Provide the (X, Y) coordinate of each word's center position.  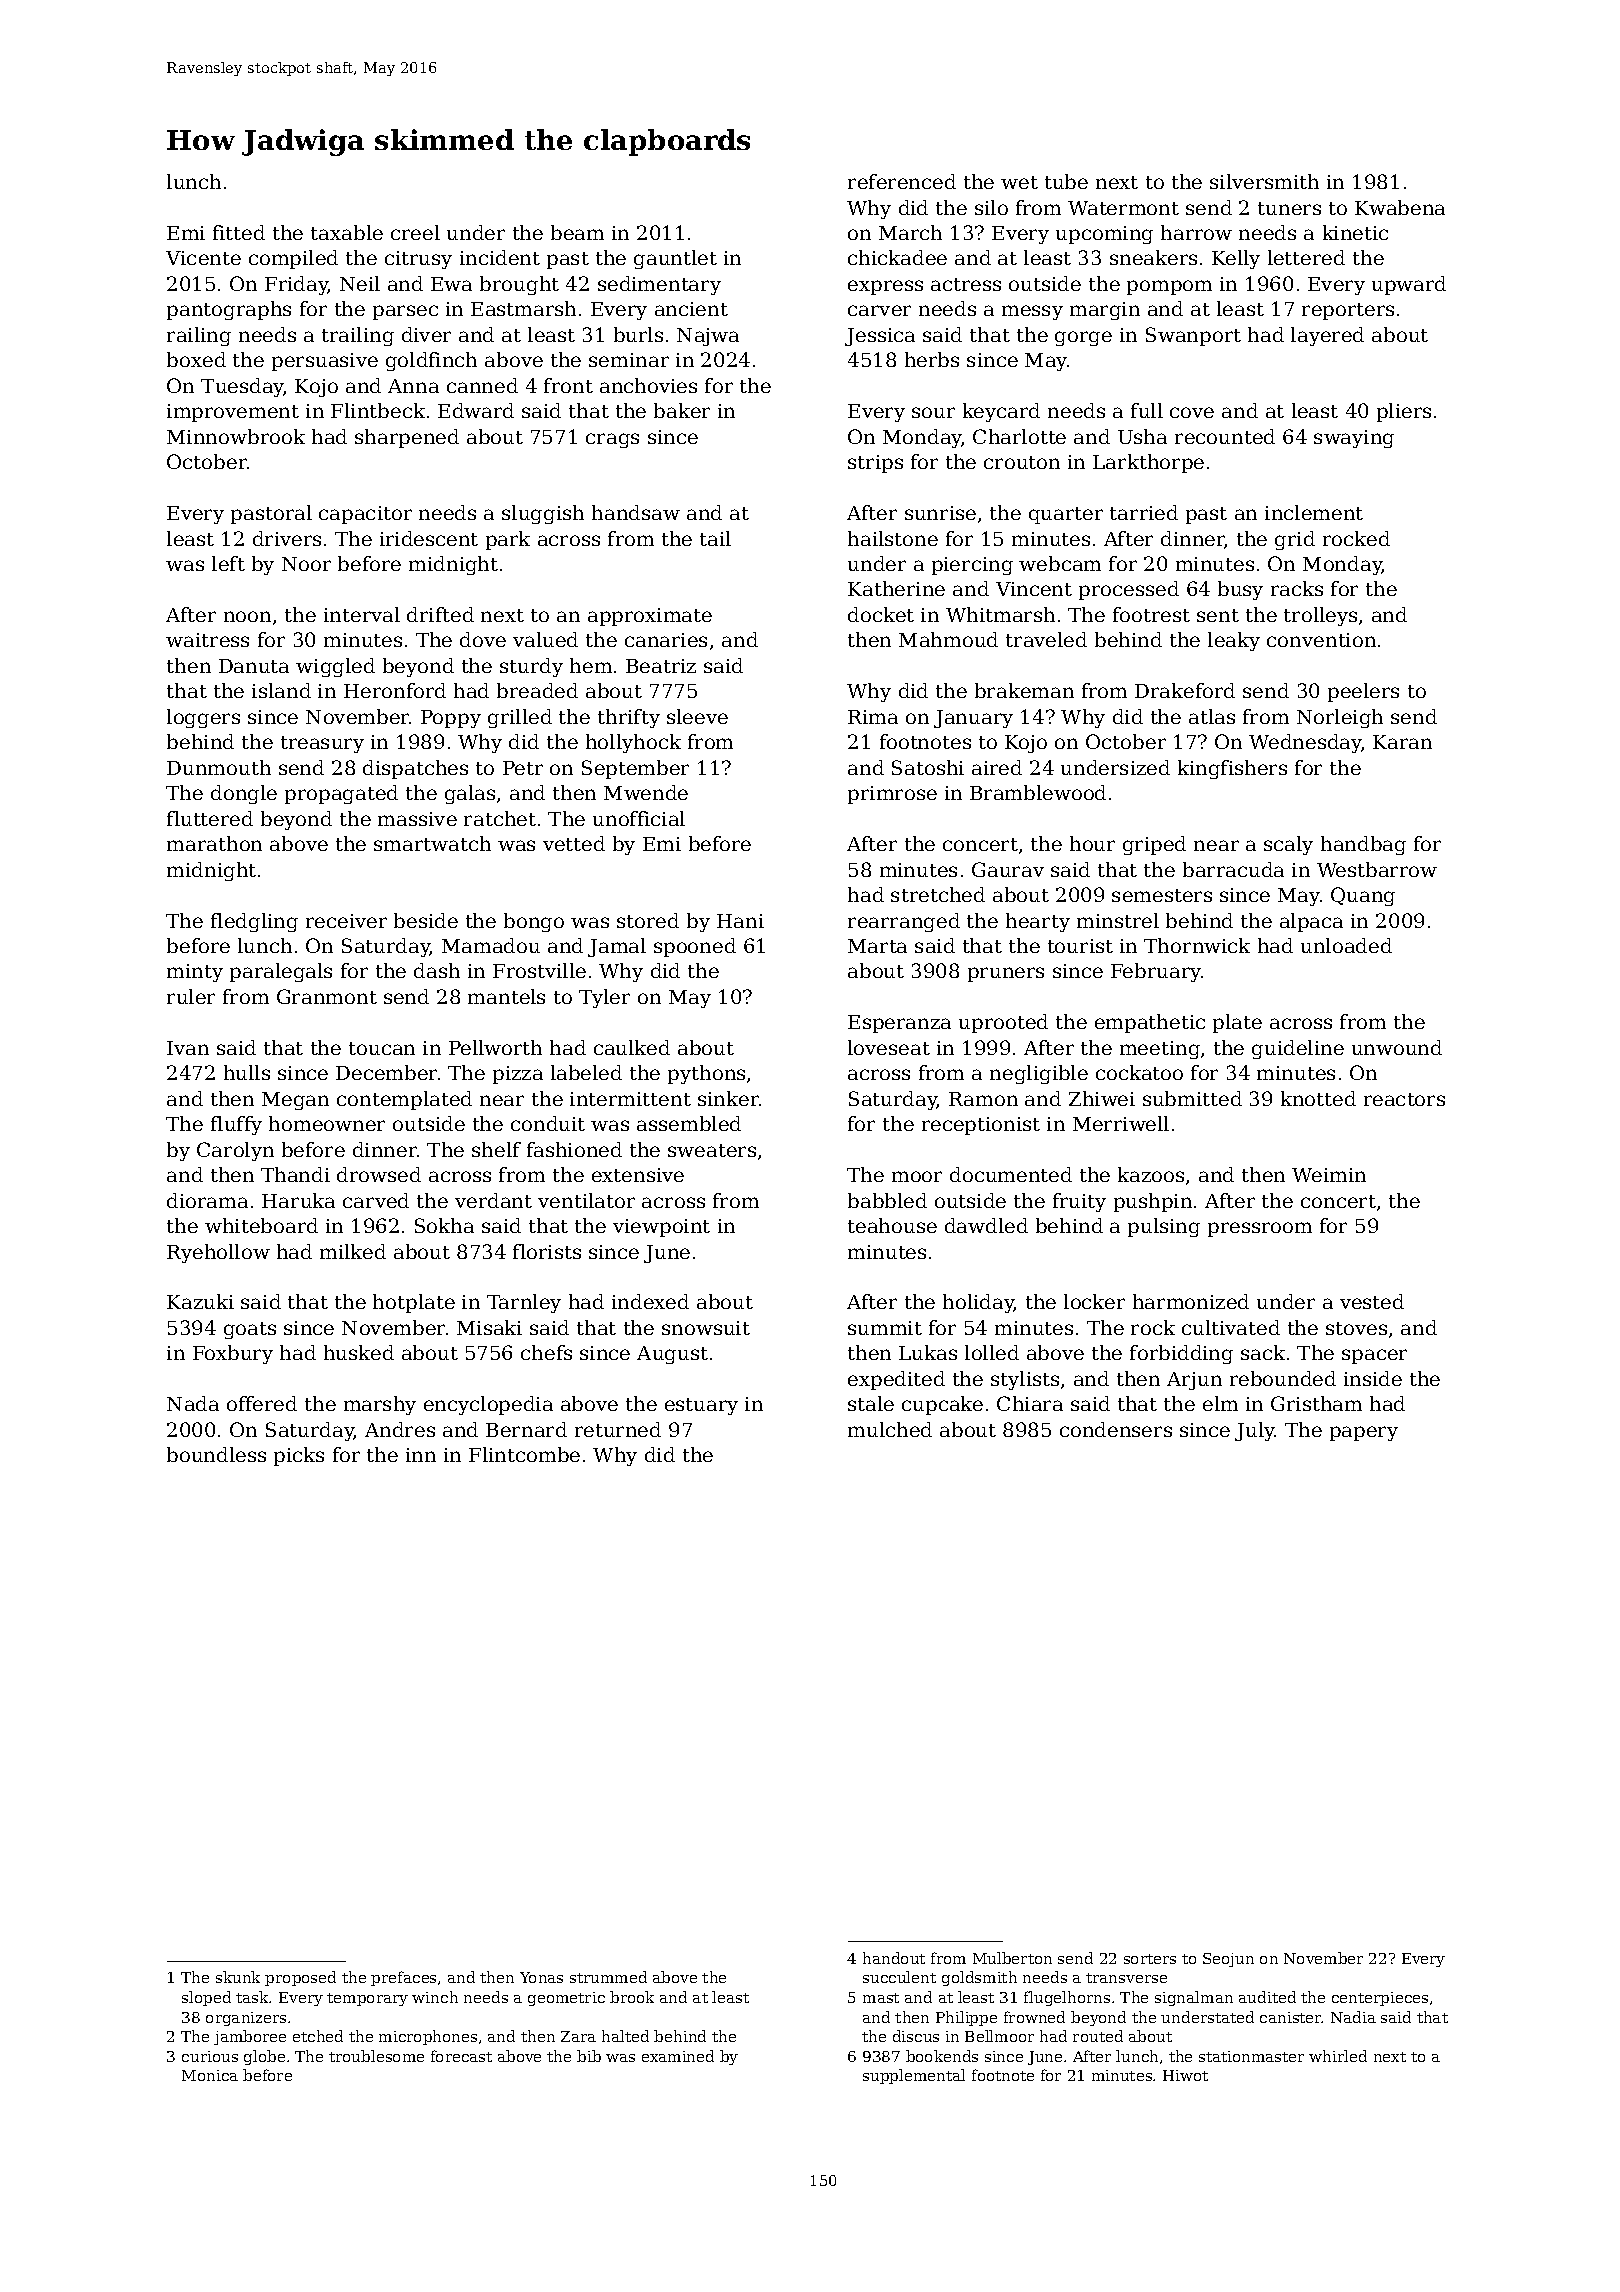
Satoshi (928, 767)
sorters (1150, 1959)
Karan (1402, 742)
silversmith (1264, 181)
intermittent (630, 1099)
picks (299, 1456)
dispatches (415, 769)
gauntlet (675, 259)
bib (589, 2056)
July (1255, 1431)
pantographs (229, 310)
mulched (890, 1429)
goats (250, 1330)
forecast (461, 2056)
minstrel (1118, 920)
